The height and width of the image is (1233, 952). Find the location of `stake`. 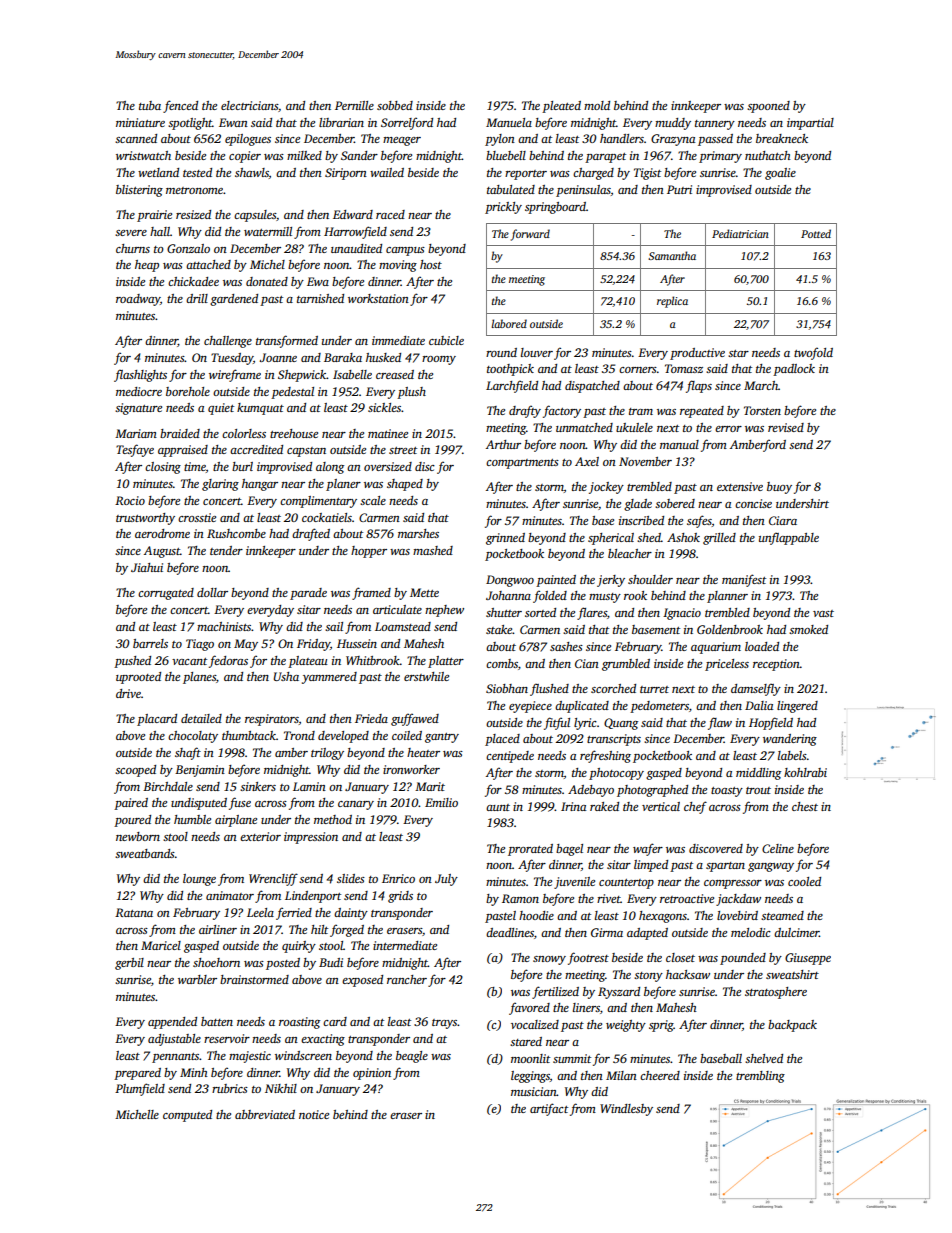

stake is located at coordinates (499, 629).
